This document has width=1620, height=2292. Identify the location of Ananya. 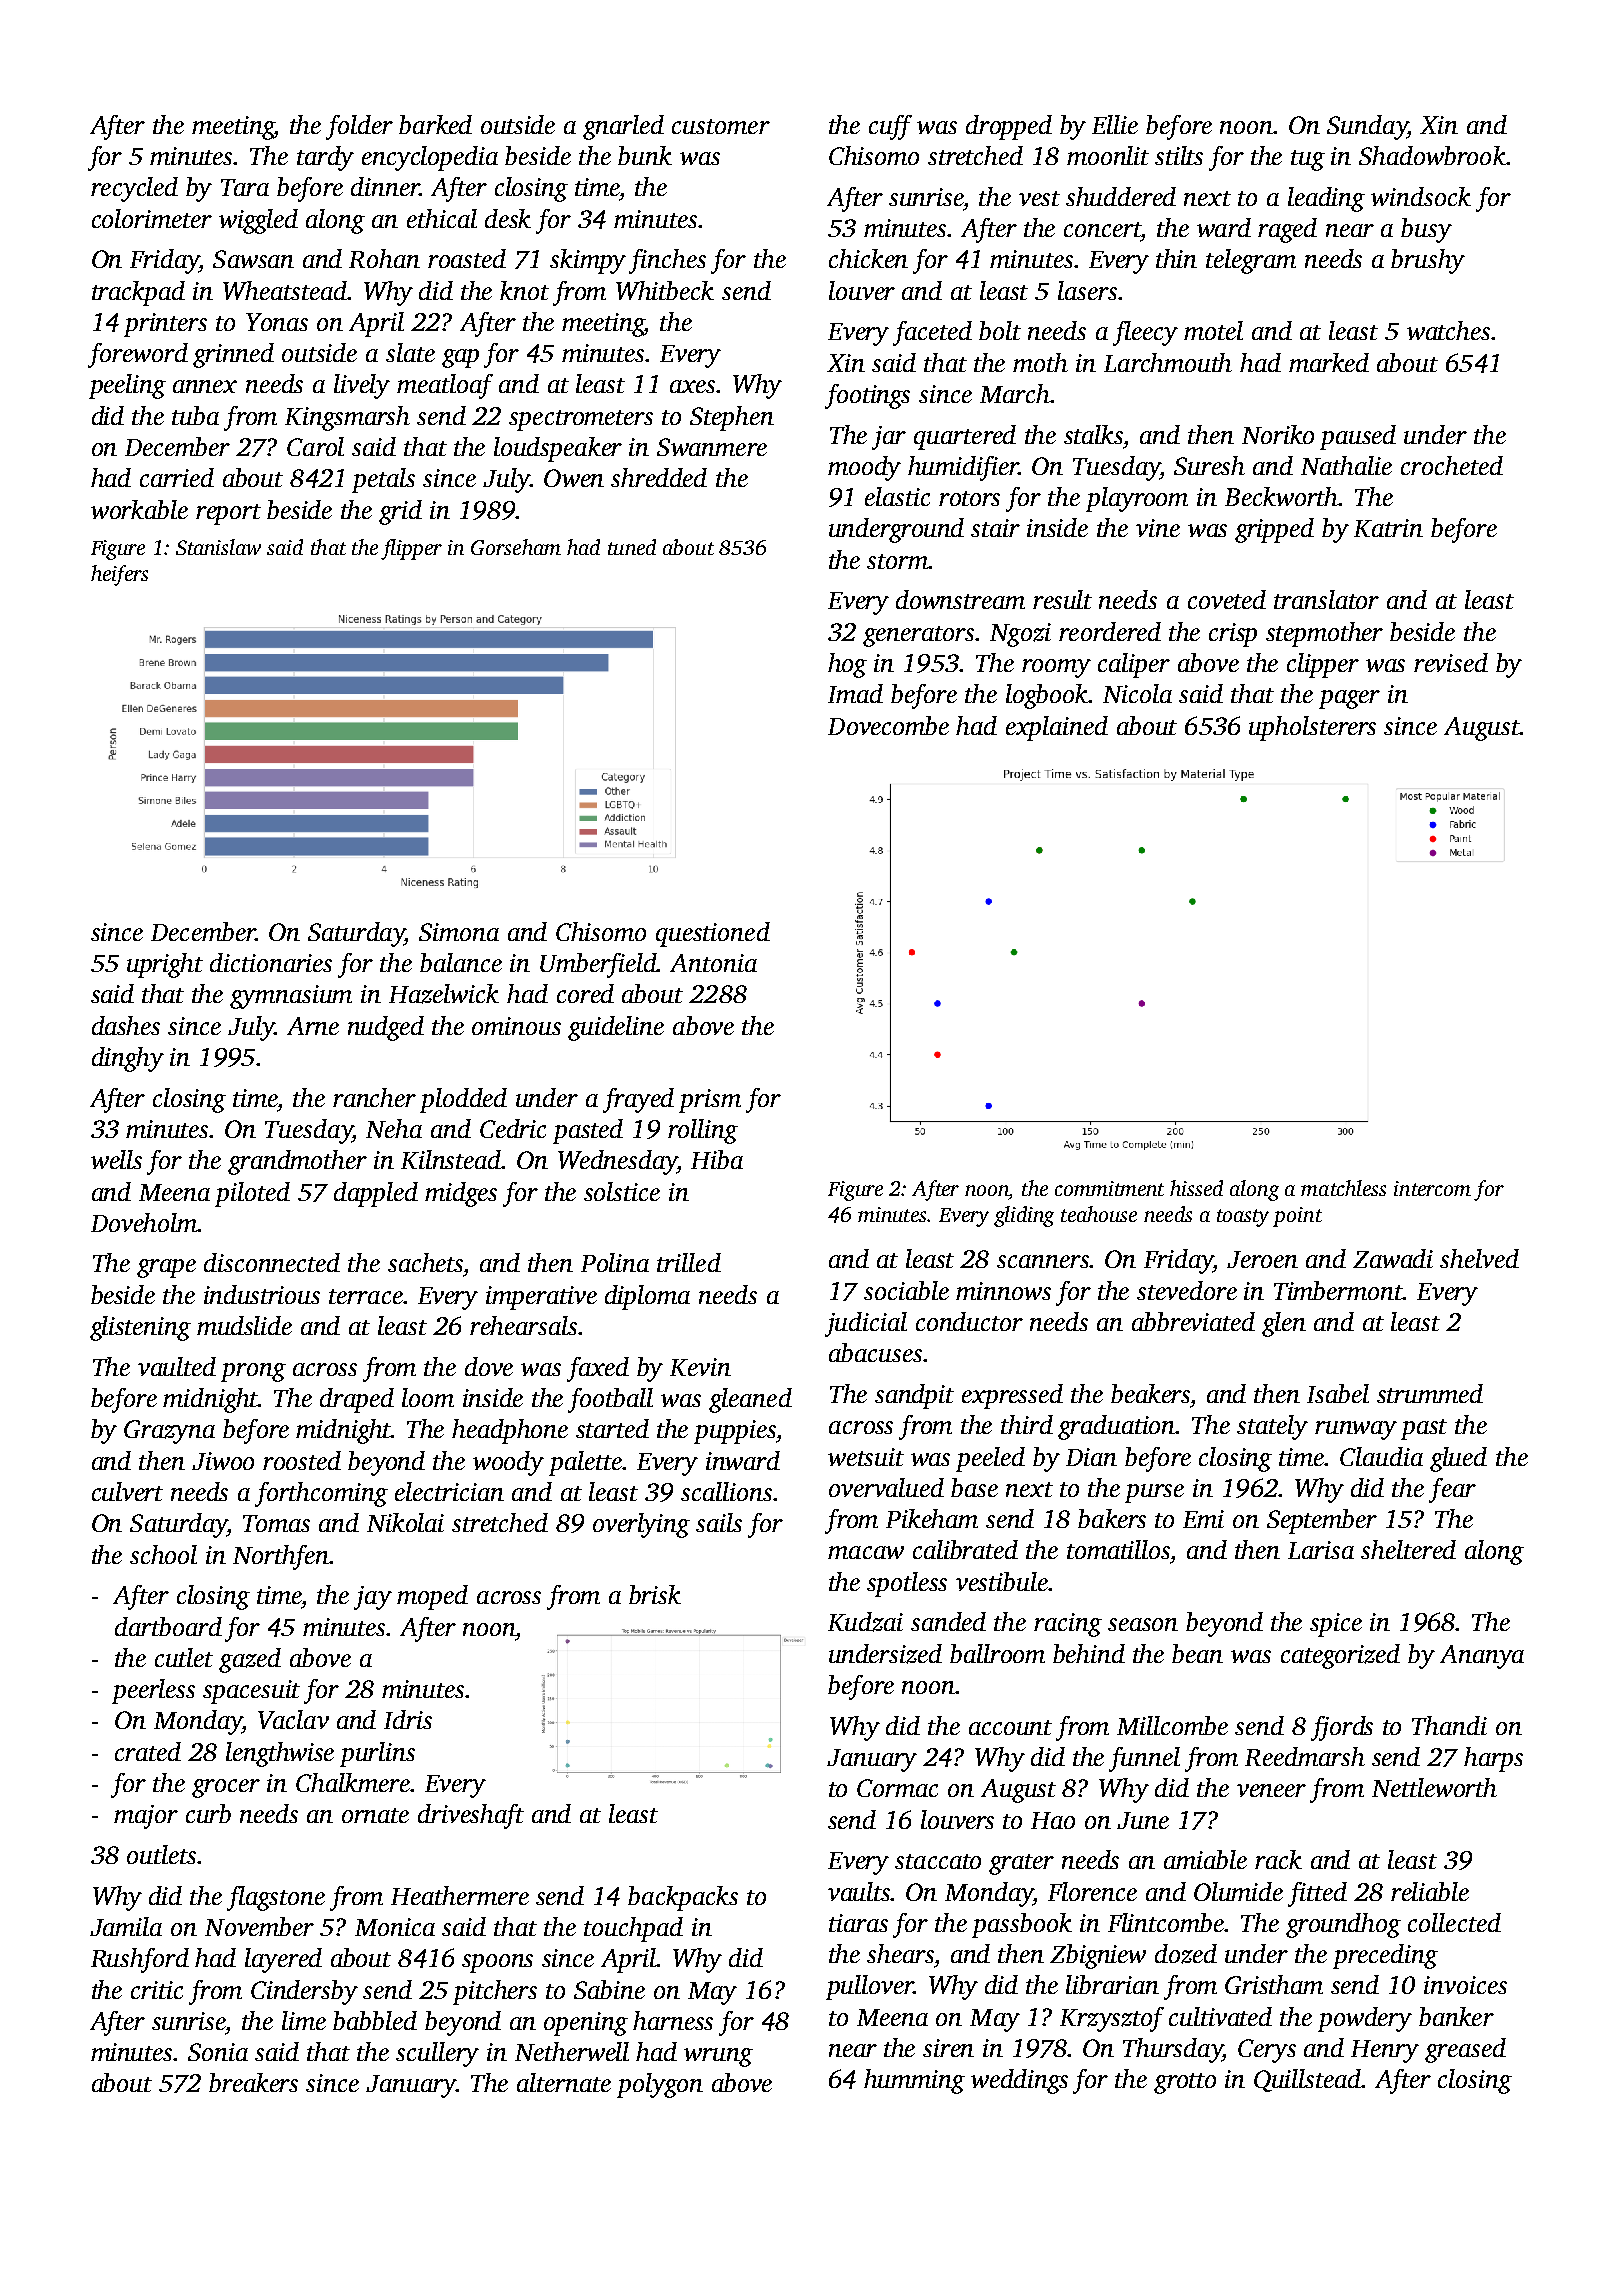
(1482, 1657).
